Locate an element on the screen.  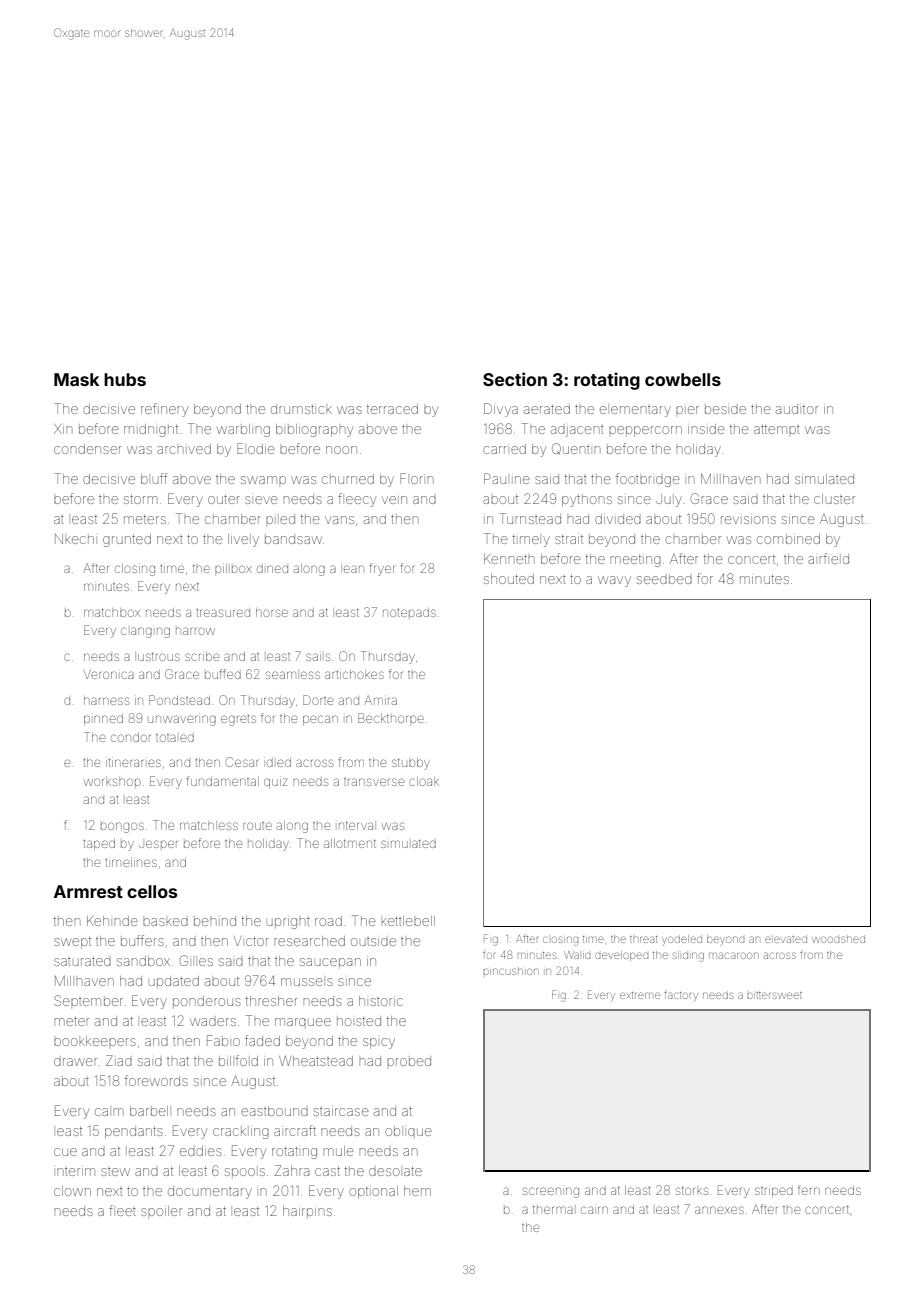
storm is located at coordinates (141, 499).
